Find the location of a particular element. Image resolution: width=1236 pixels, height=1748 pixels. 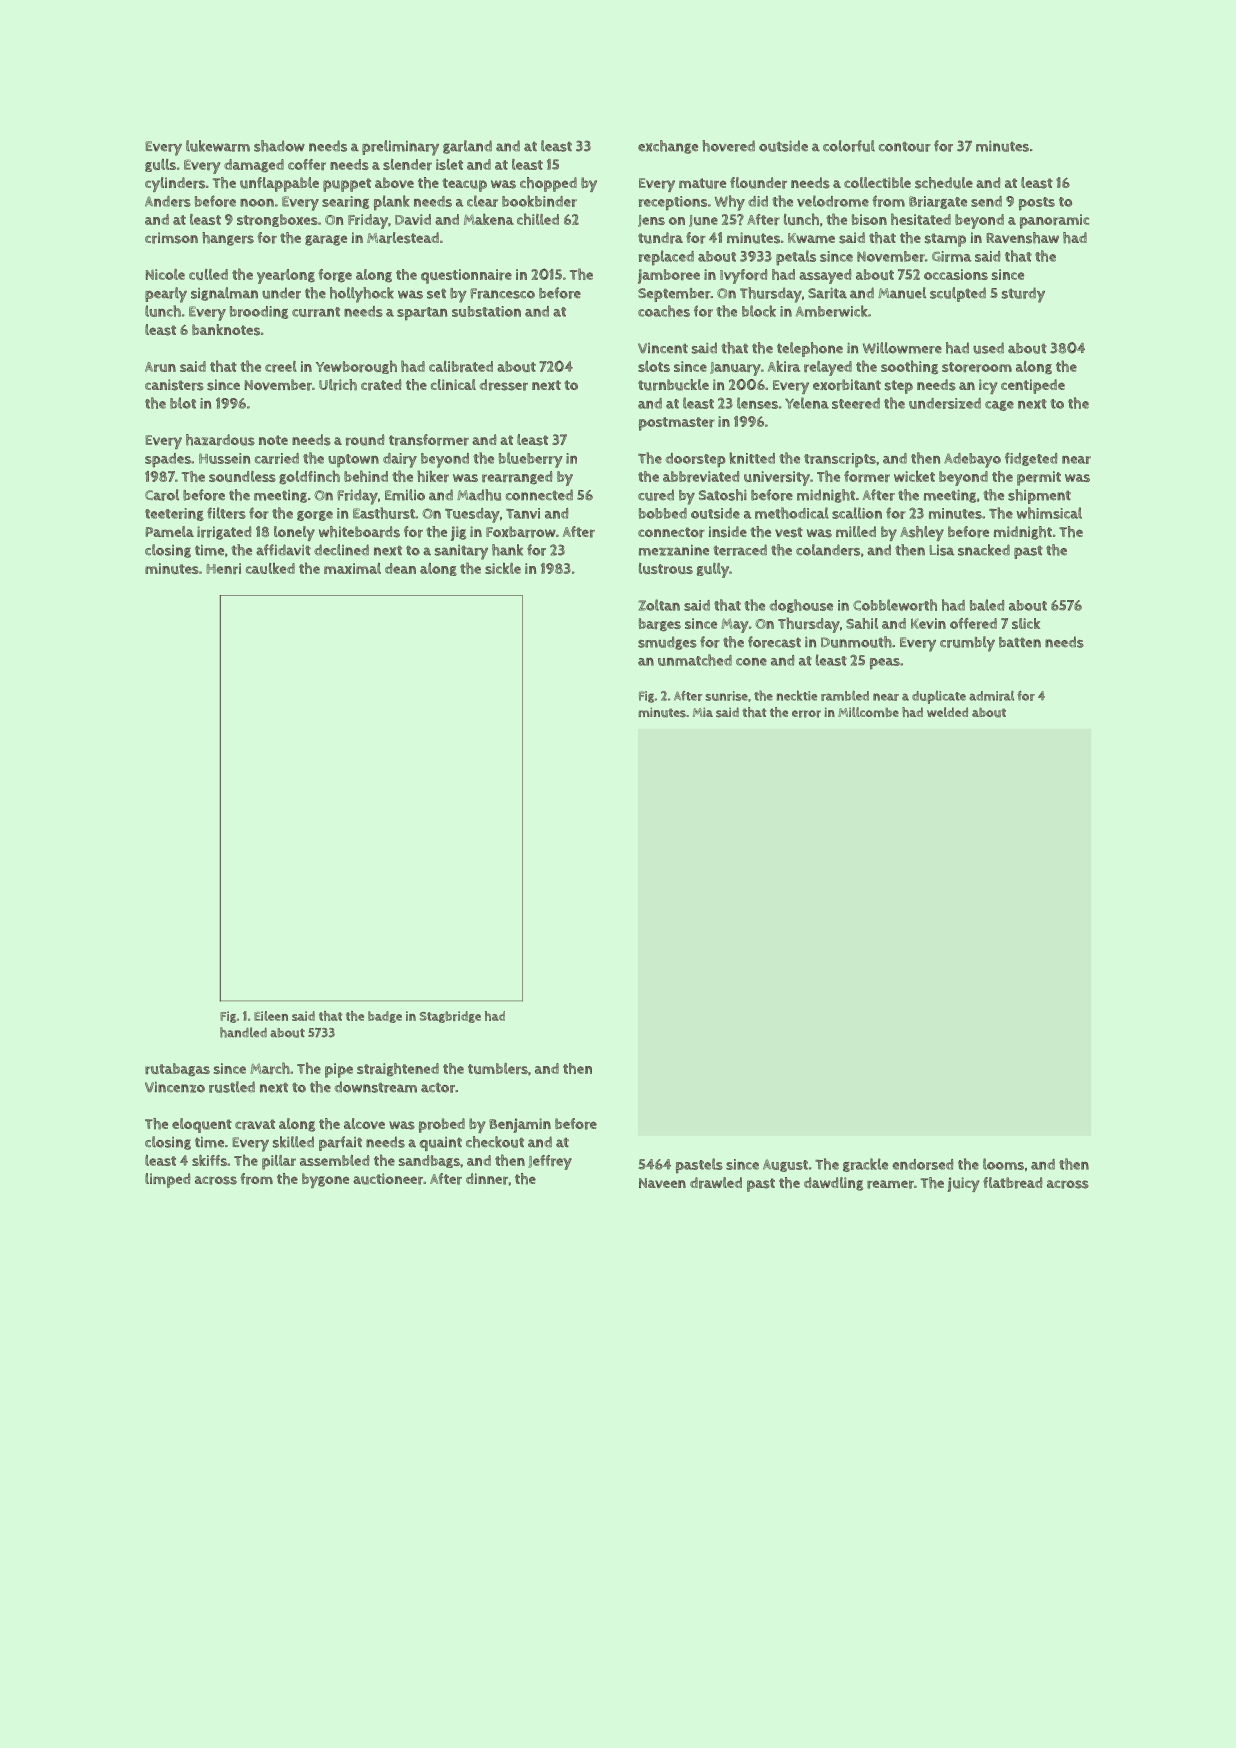

Mia is located at coordinates (703, 712).
